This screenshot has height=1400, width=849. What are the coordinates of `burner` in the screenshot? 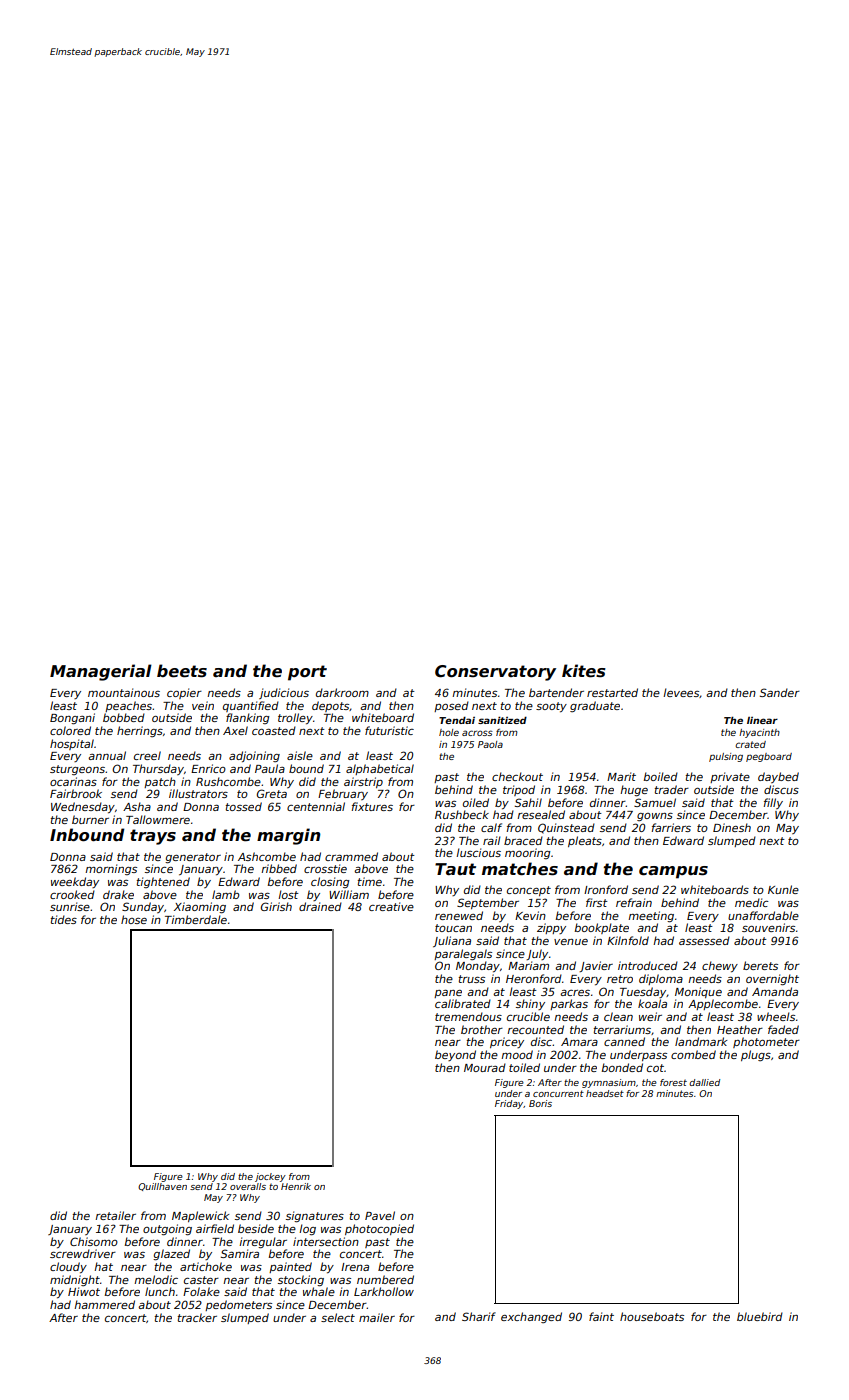 It's located at (90, 819).
